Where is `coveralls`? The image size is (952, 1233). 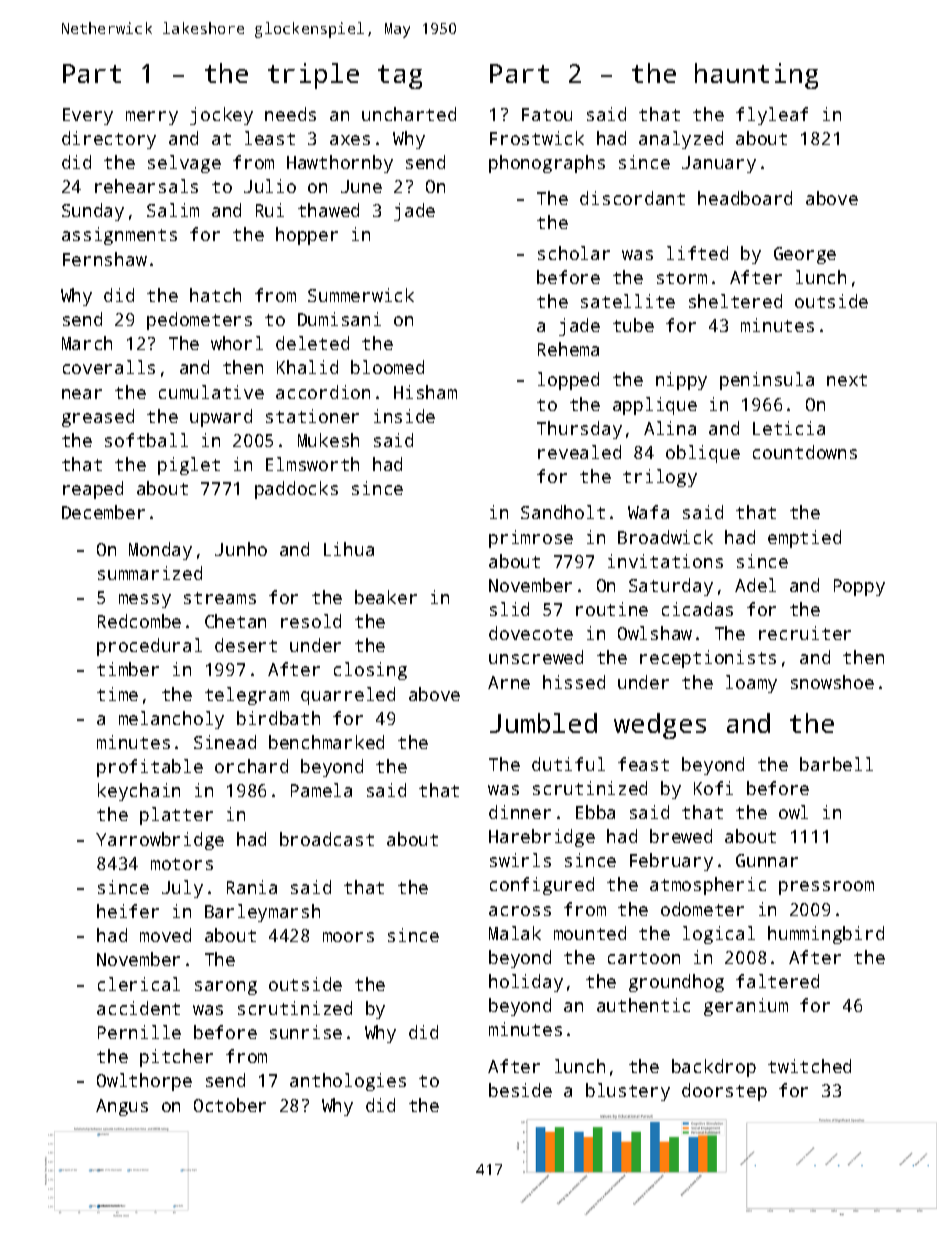 coveralls is located at coordinates (109, 367).
